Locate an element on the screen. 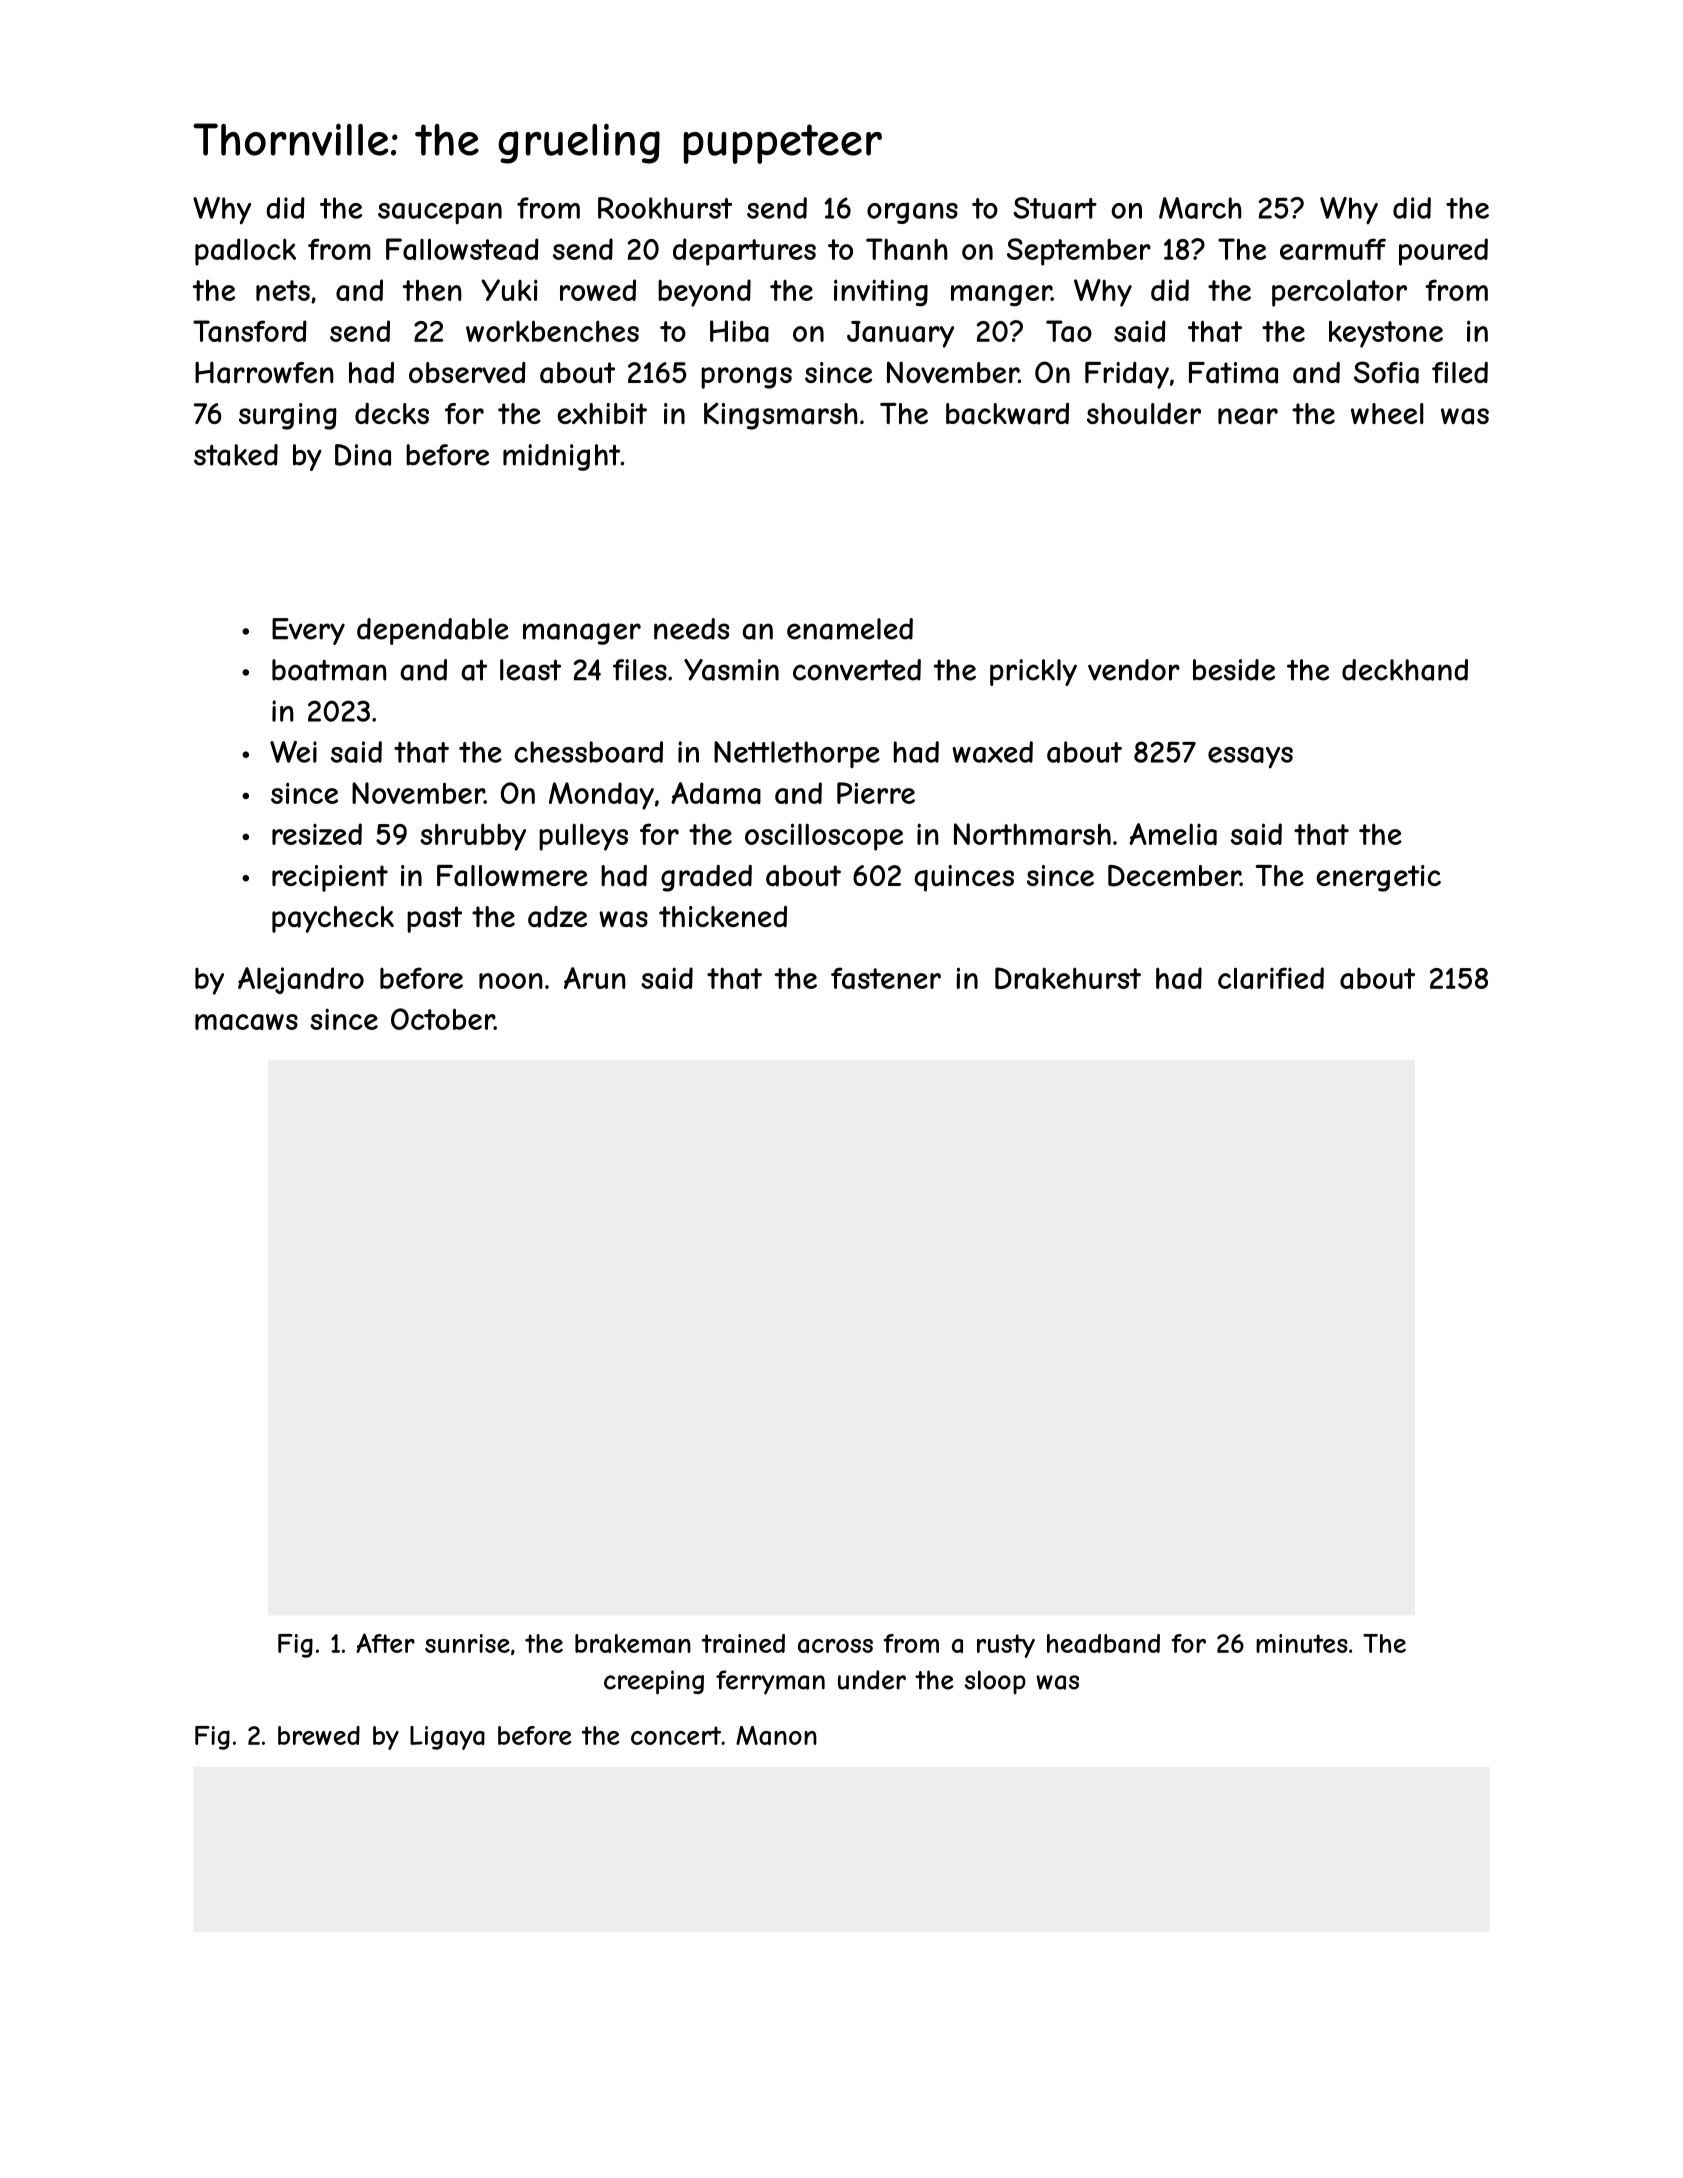 This screenshot has height=2178, width=1683. minutes is located at coordinates (1302, 1643).
